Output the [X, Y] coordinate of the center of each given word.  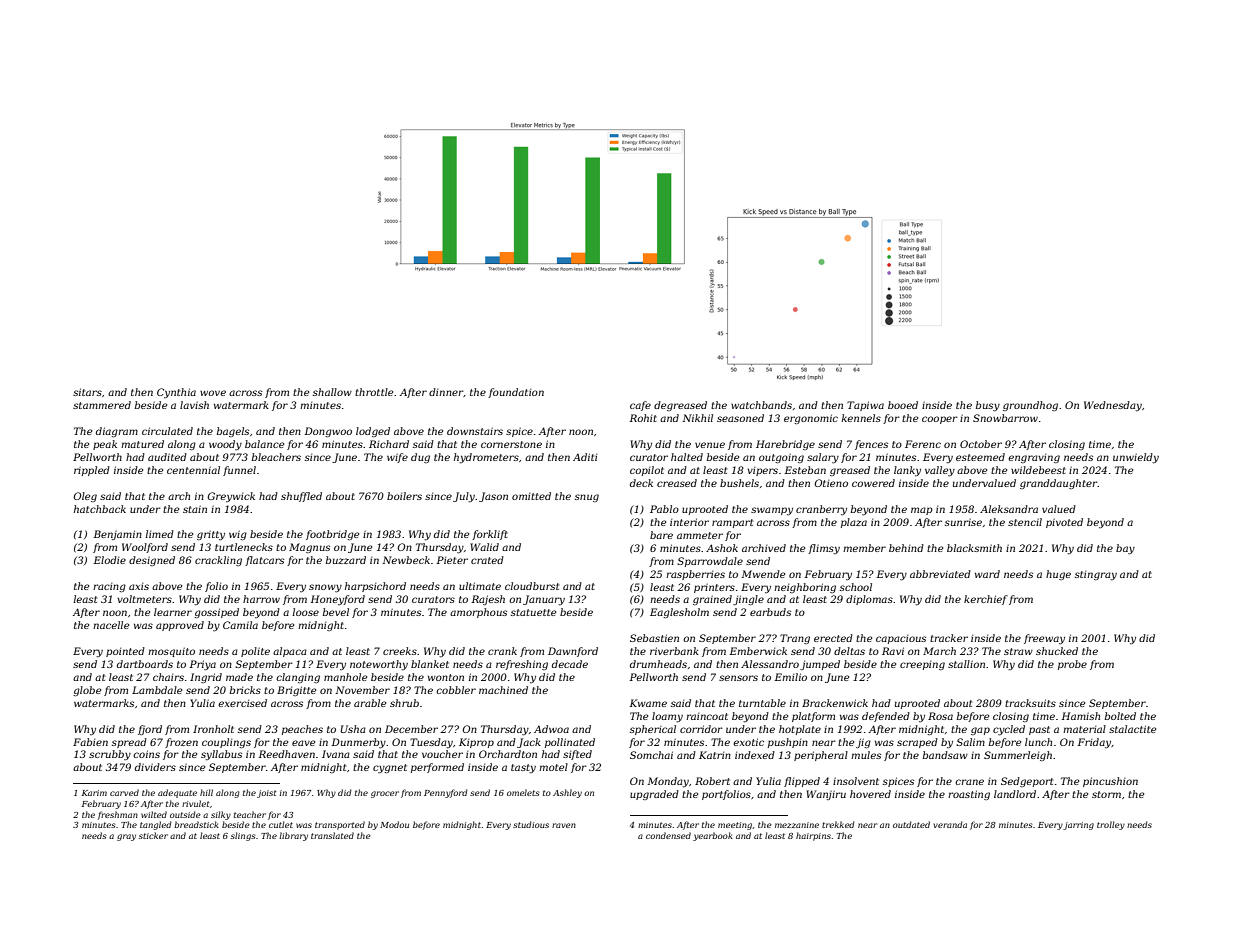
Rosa [940, 716]
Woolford [145, 548]
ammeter [700, 535]
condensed [668, 835]
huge [1058, 575]
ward [987, 574]
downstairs [475, 431]
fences [871, 445]
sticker [153, 835]
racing [109, 587]
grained [712, 600]
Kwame [648, 703]
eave [303, 743]
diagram [117, 432]
